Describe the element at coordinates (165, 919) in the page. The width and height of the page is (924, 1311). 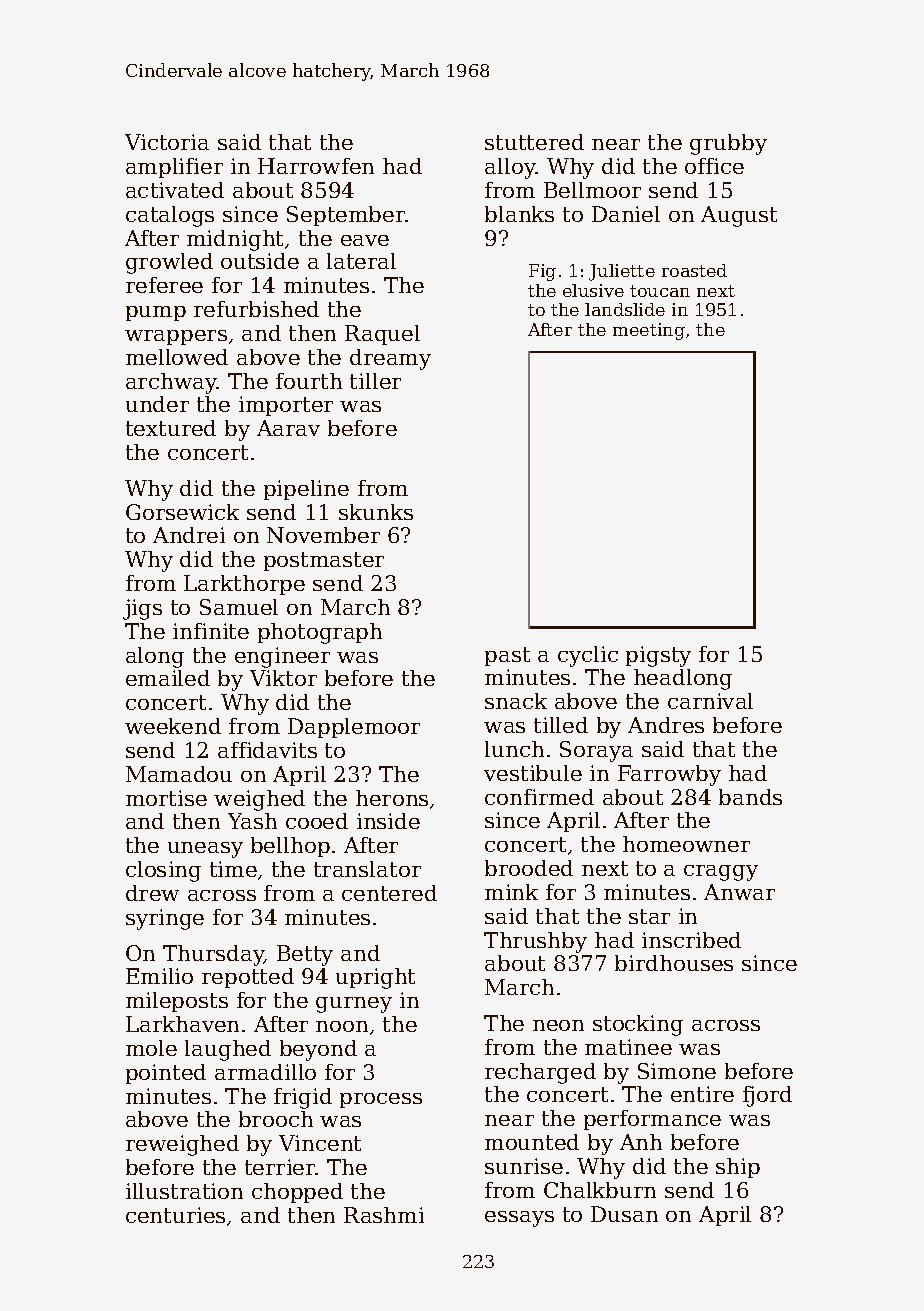
I see `syringe` at that location.
